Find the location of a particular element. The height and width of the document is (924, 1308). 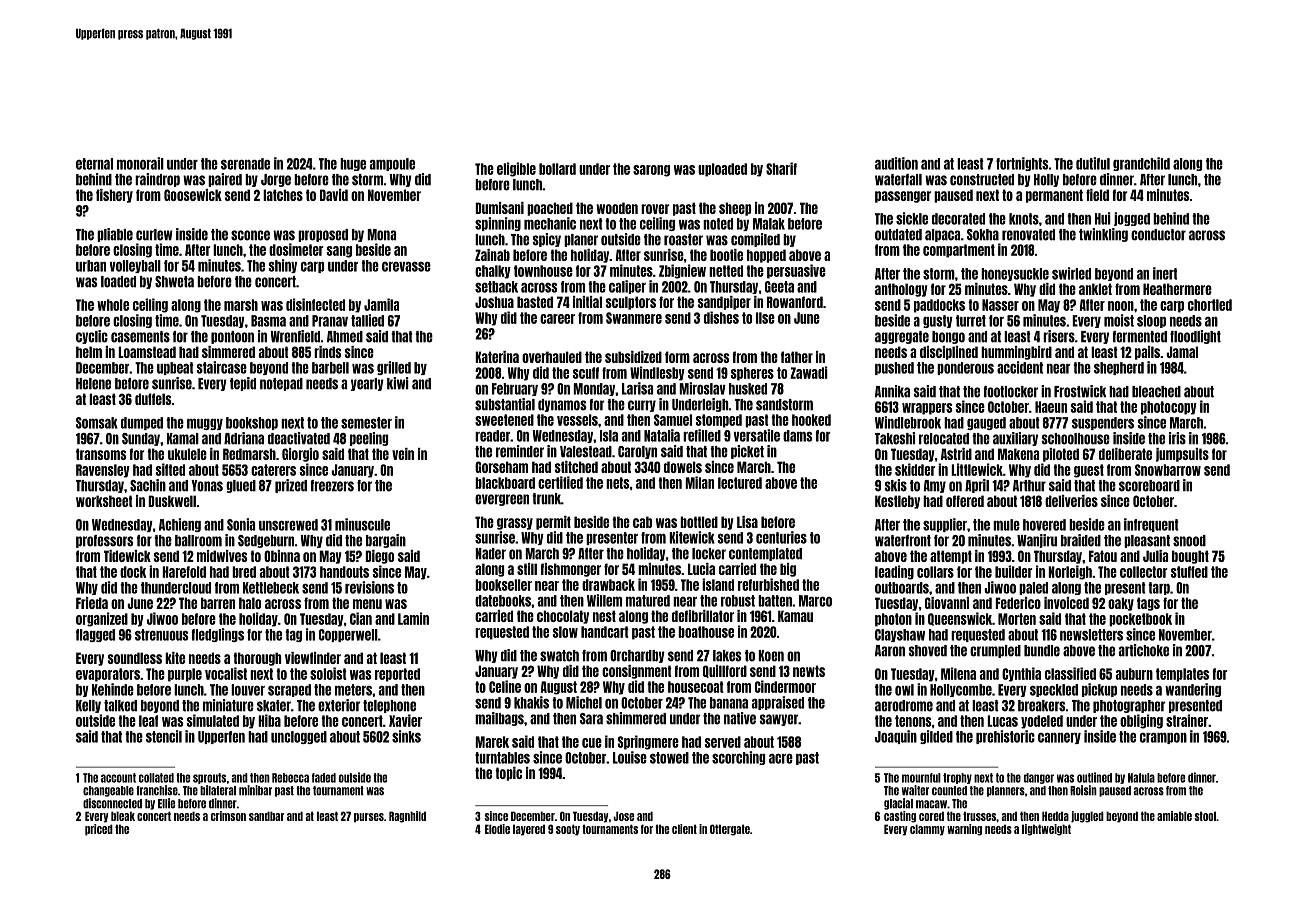

slow is located at coordinates (565, 632).
